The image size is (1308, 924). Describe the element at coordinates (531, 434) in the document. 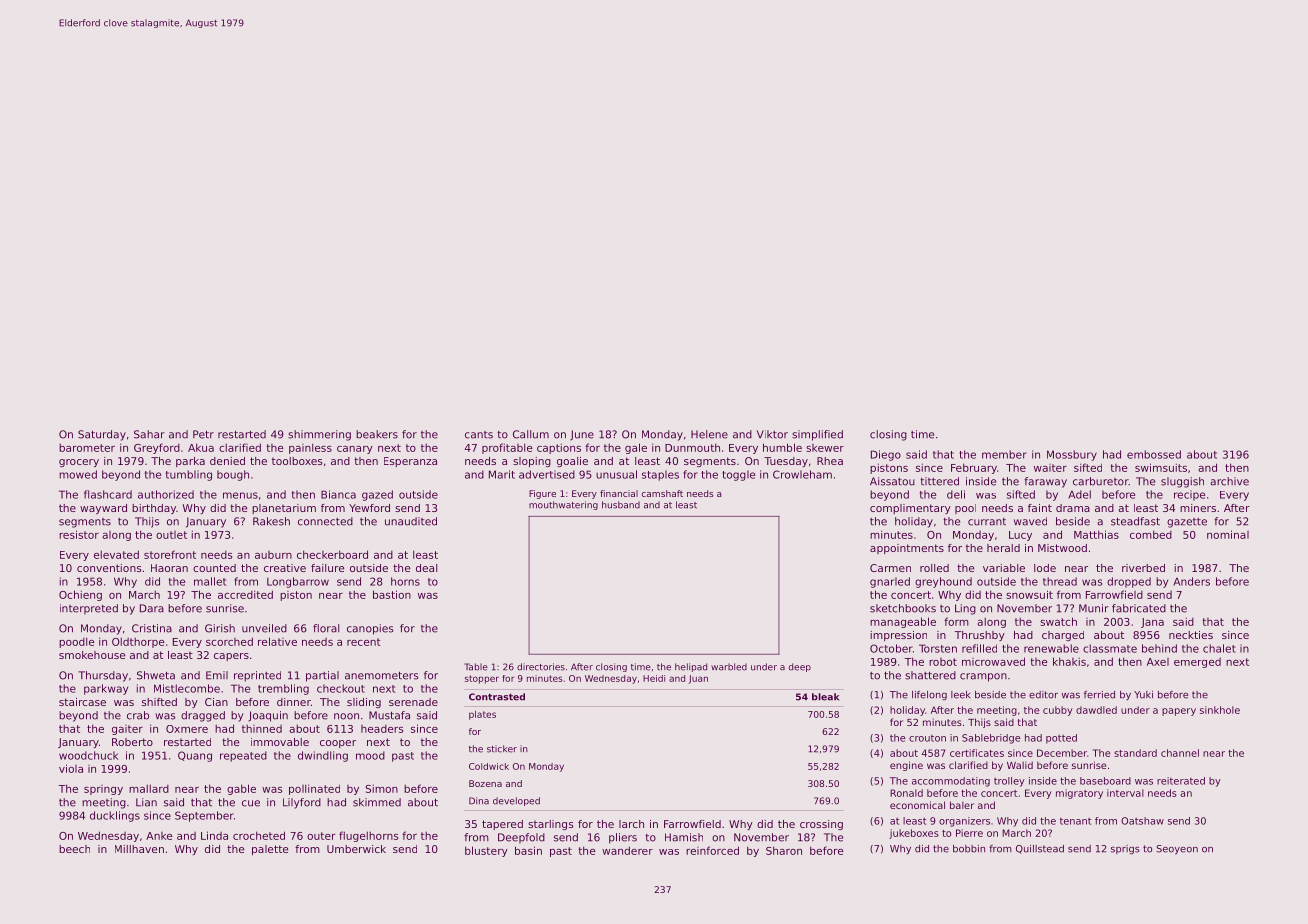

I see `Callum` at that location.
